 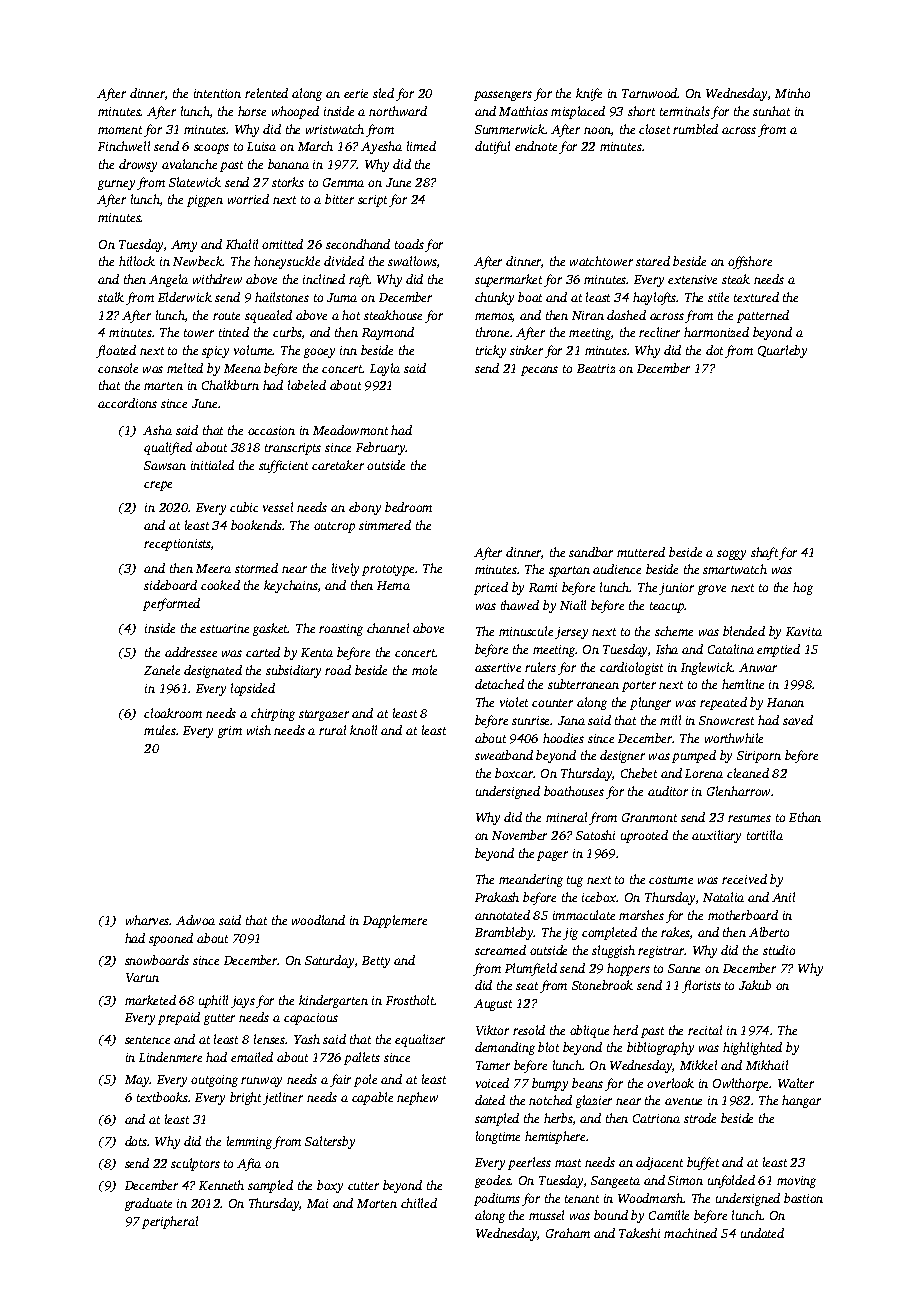 I want to click on mineral, so click(x=566, y=817).
